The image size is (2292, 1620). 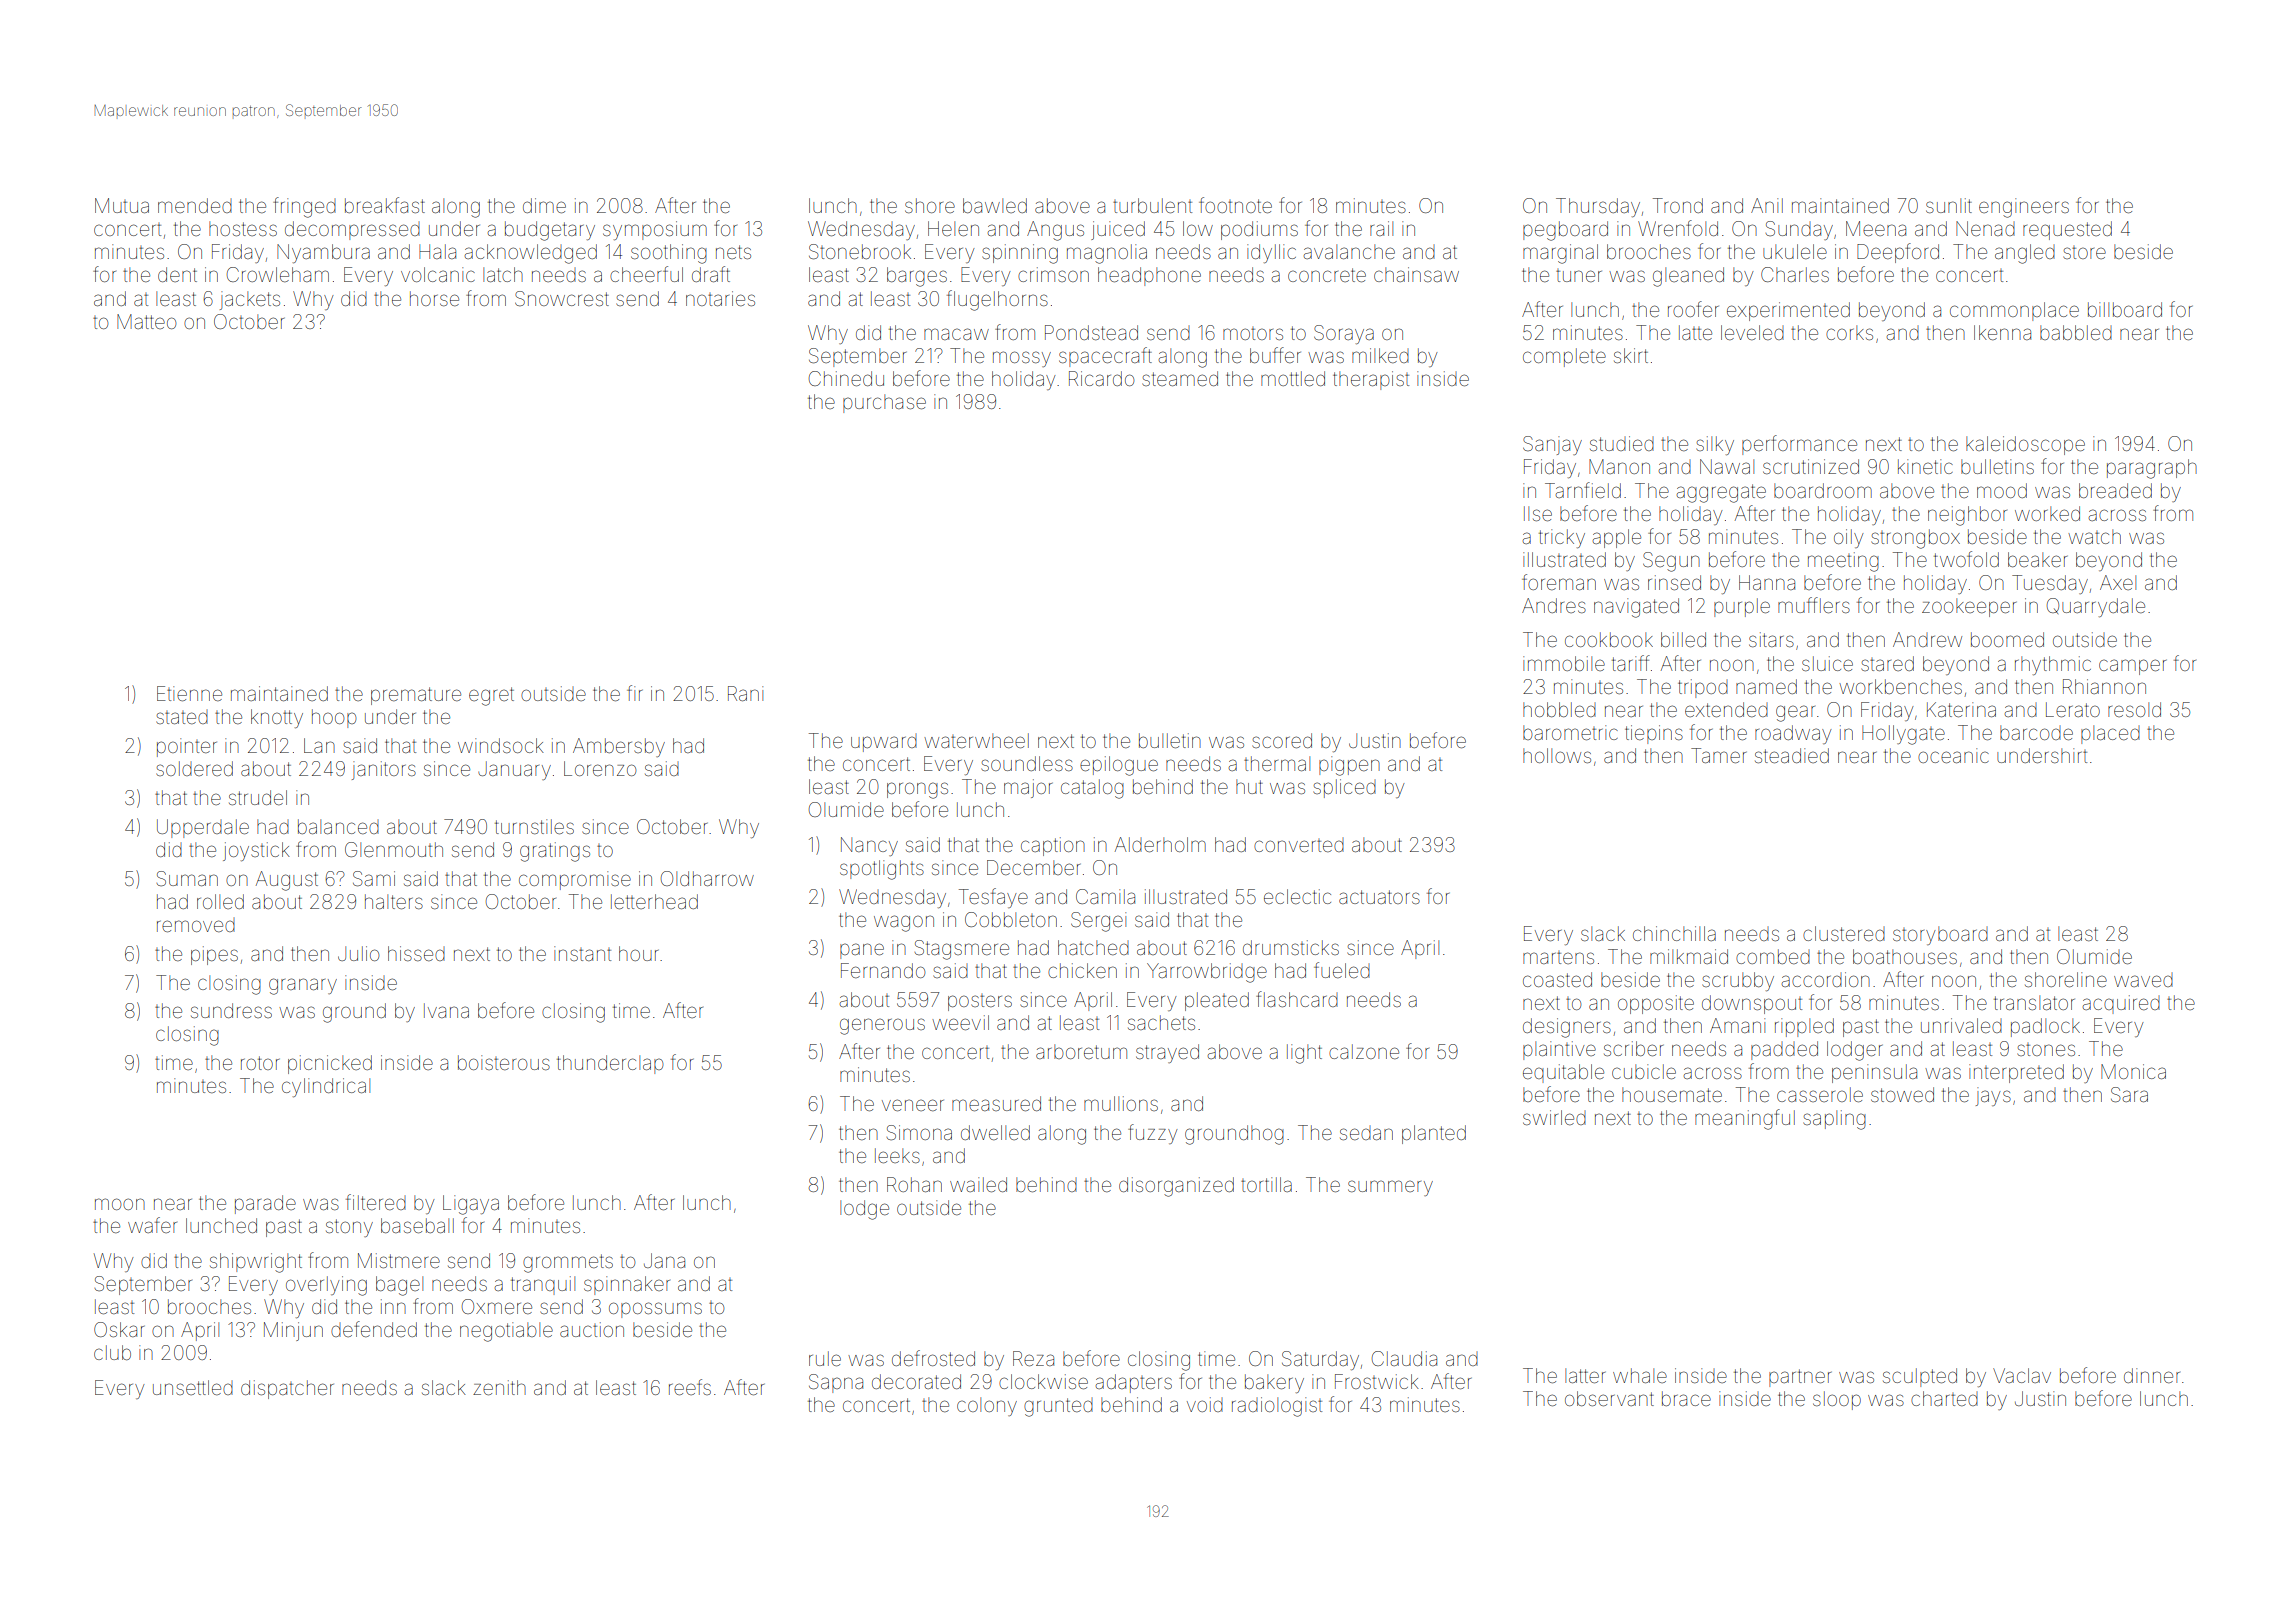 I want to click on foreman, so click(x=1559, y=582).
